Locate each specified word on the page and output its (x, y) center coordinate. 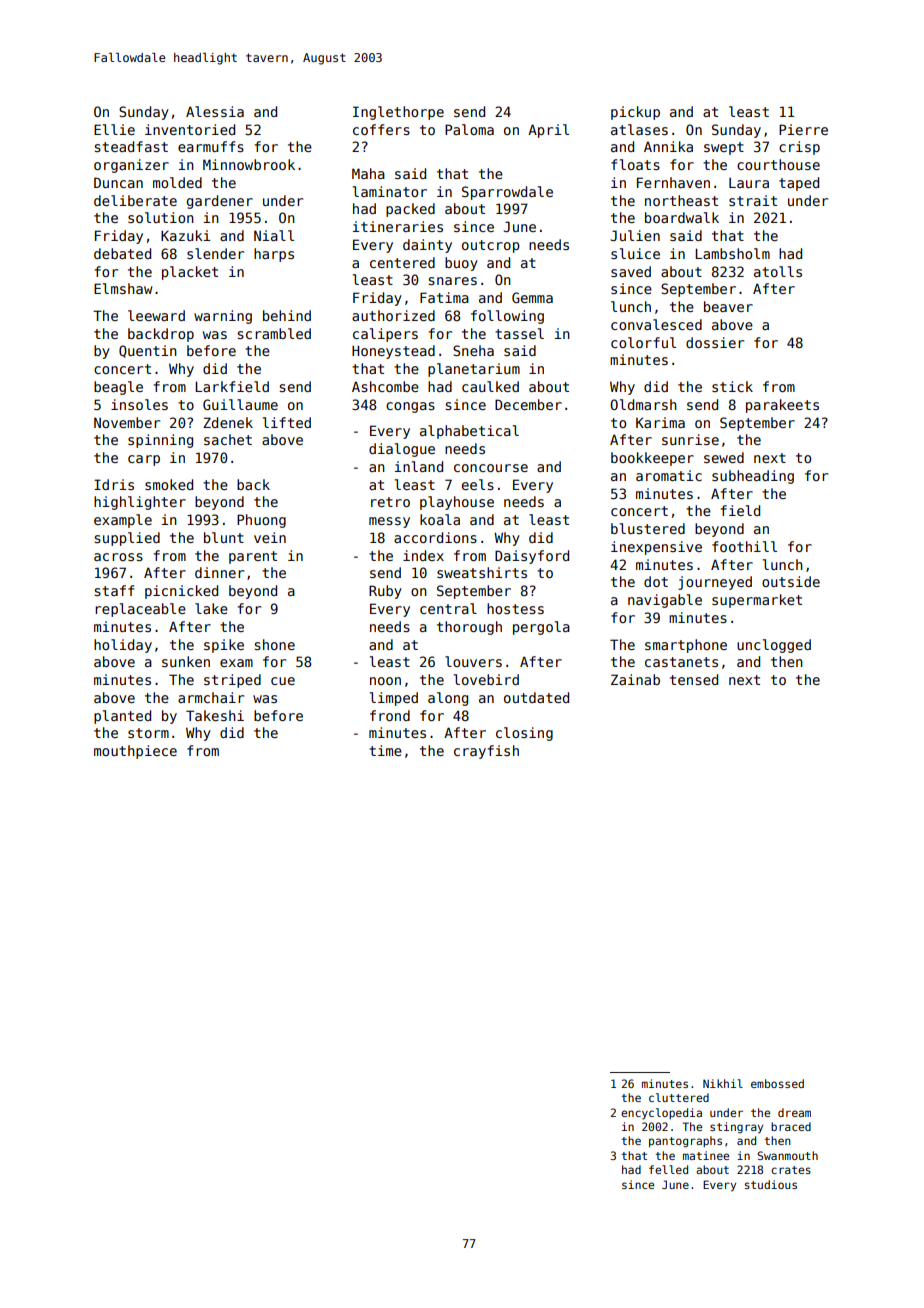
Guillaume (240, 404)
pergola (541, 628)
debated (122, 253)
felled (668, 1169)
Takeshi (215, 715)
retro (390, 502)
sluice (635, 253)
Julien (635, 235)
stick (732, 386)
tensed (694, 679)
